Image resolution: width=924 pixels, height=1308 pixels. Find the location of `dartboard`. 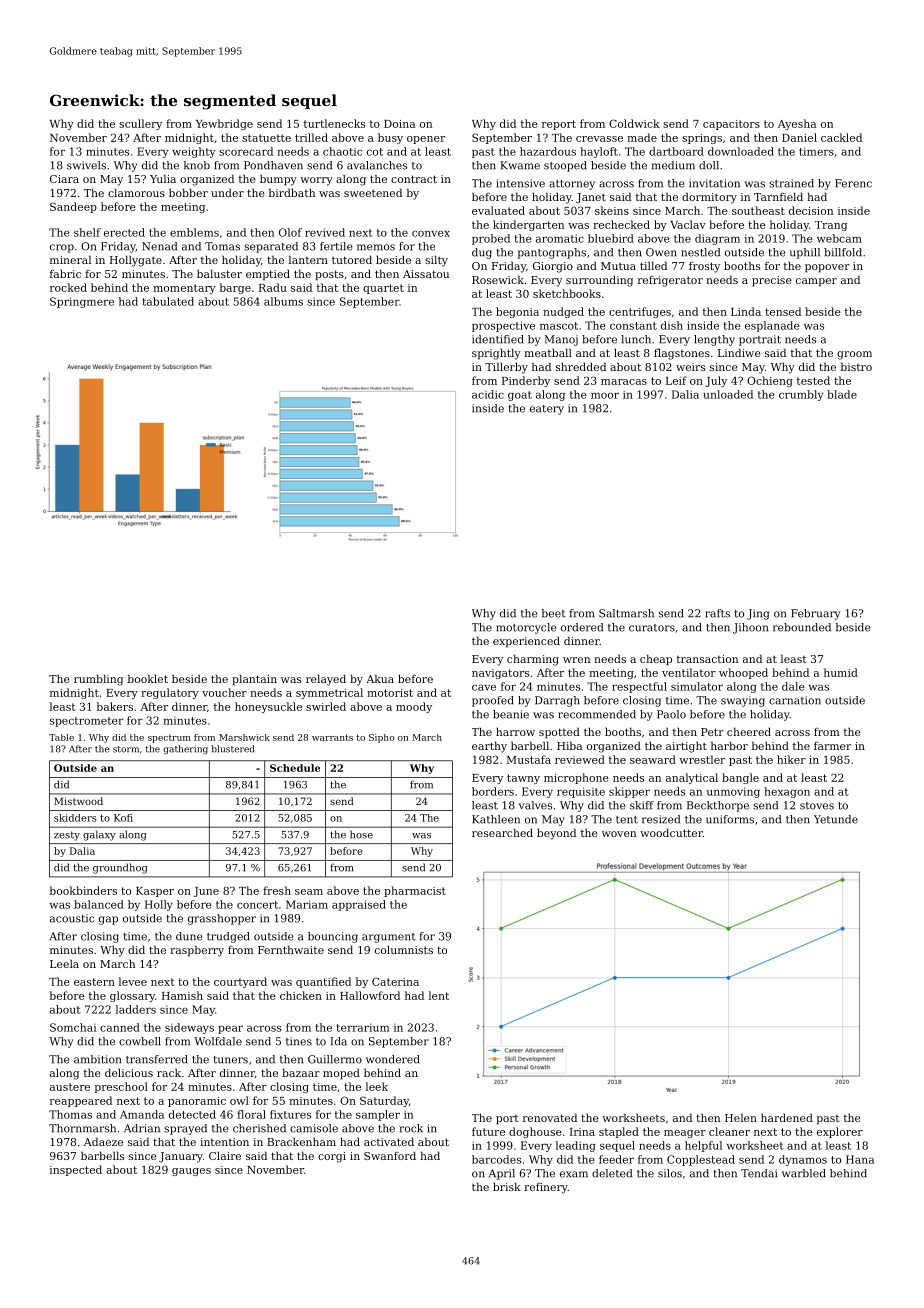

dartboard is located at coordinates (676, 151).
